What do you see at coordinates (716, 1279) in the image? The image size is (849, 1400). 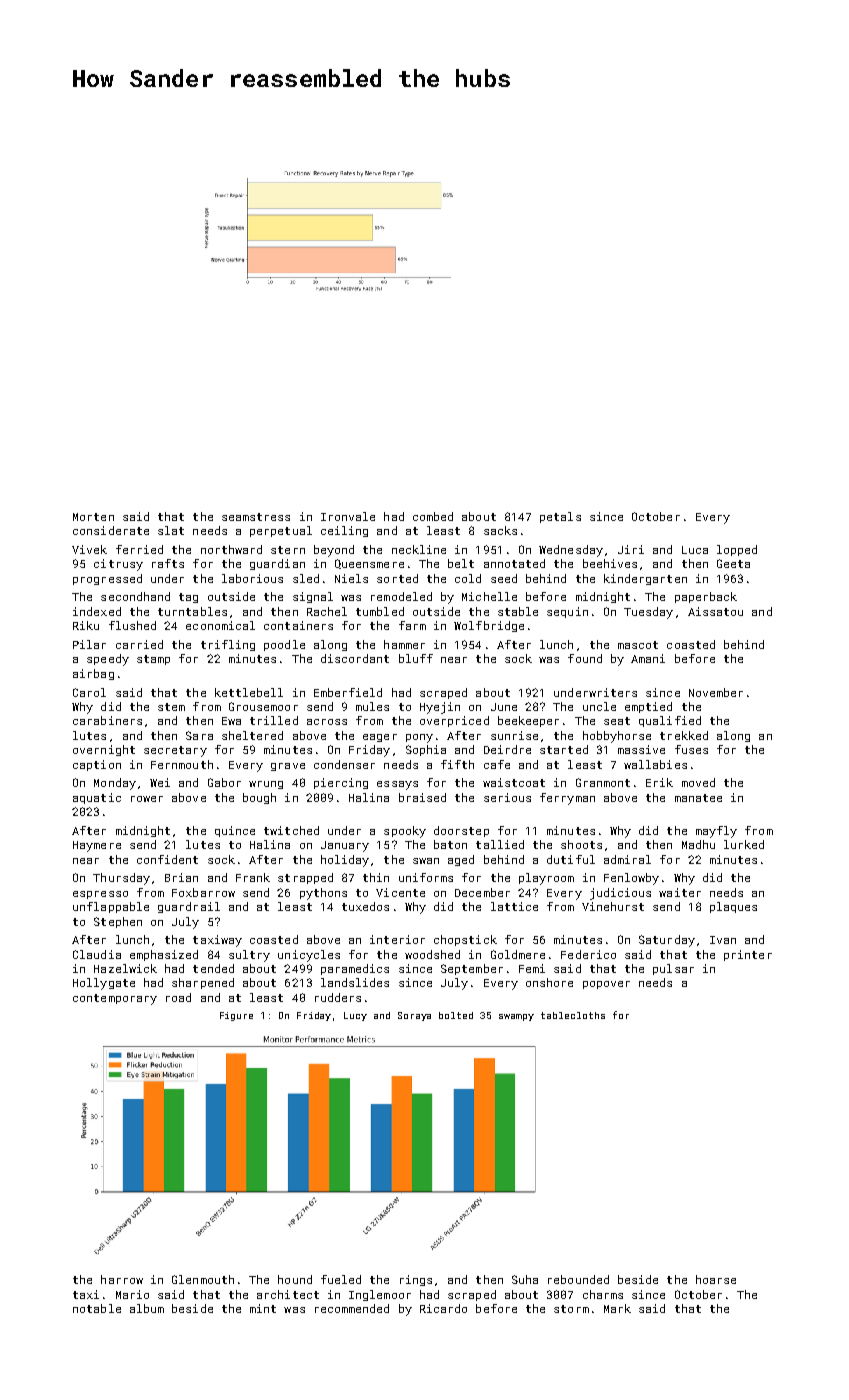 I see `hoarse` at bounding box center [716, 1279].
